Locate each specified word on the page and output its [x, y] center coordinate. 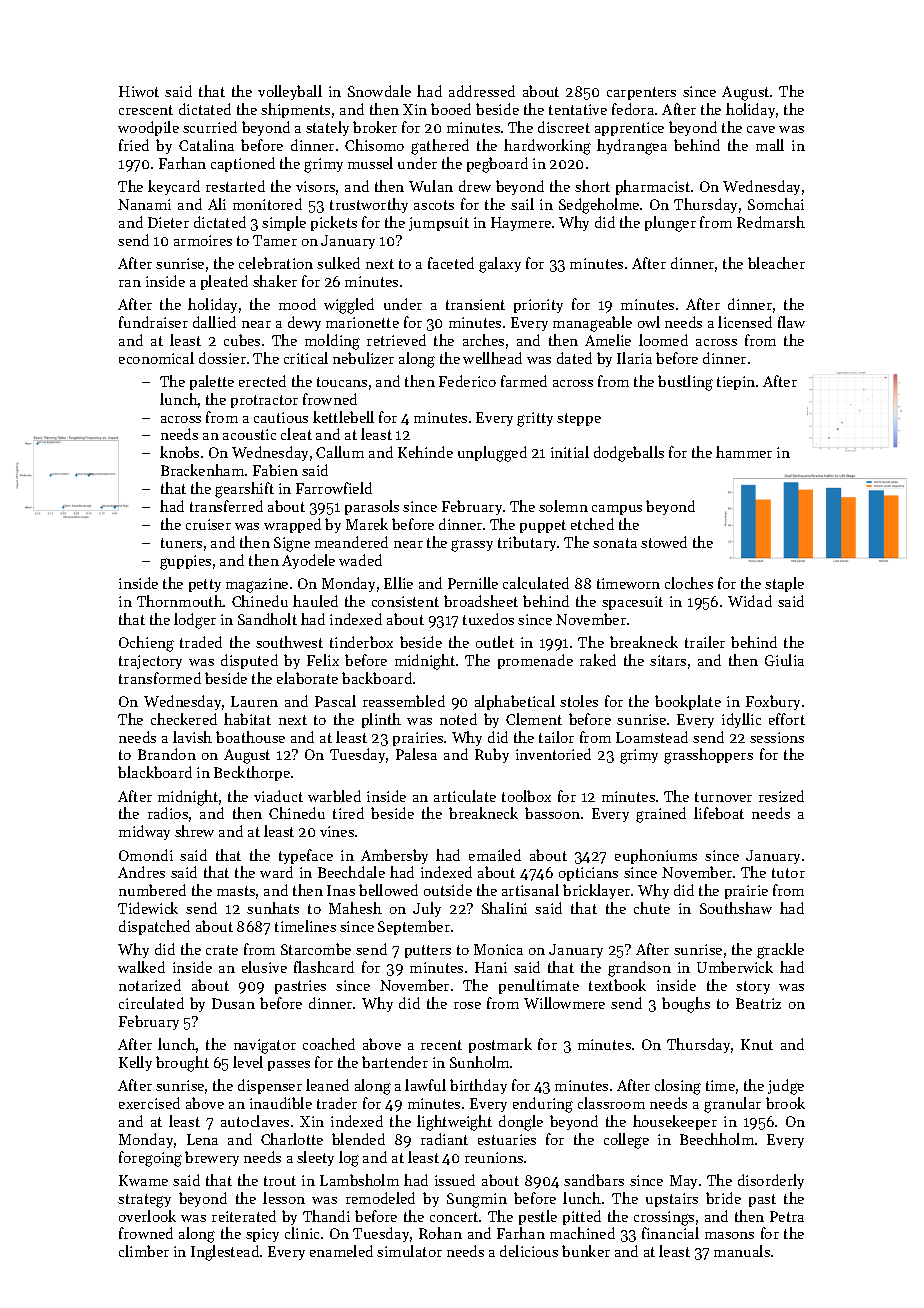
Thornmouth [180, 601]
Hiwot [139, 91]
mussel [370, 163]
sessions [777, 737]
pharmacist [653, 187]
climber [144, 1251]
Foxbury [773, 702]
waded [360, 560]
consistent [405, 601]
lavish [192, 737]
